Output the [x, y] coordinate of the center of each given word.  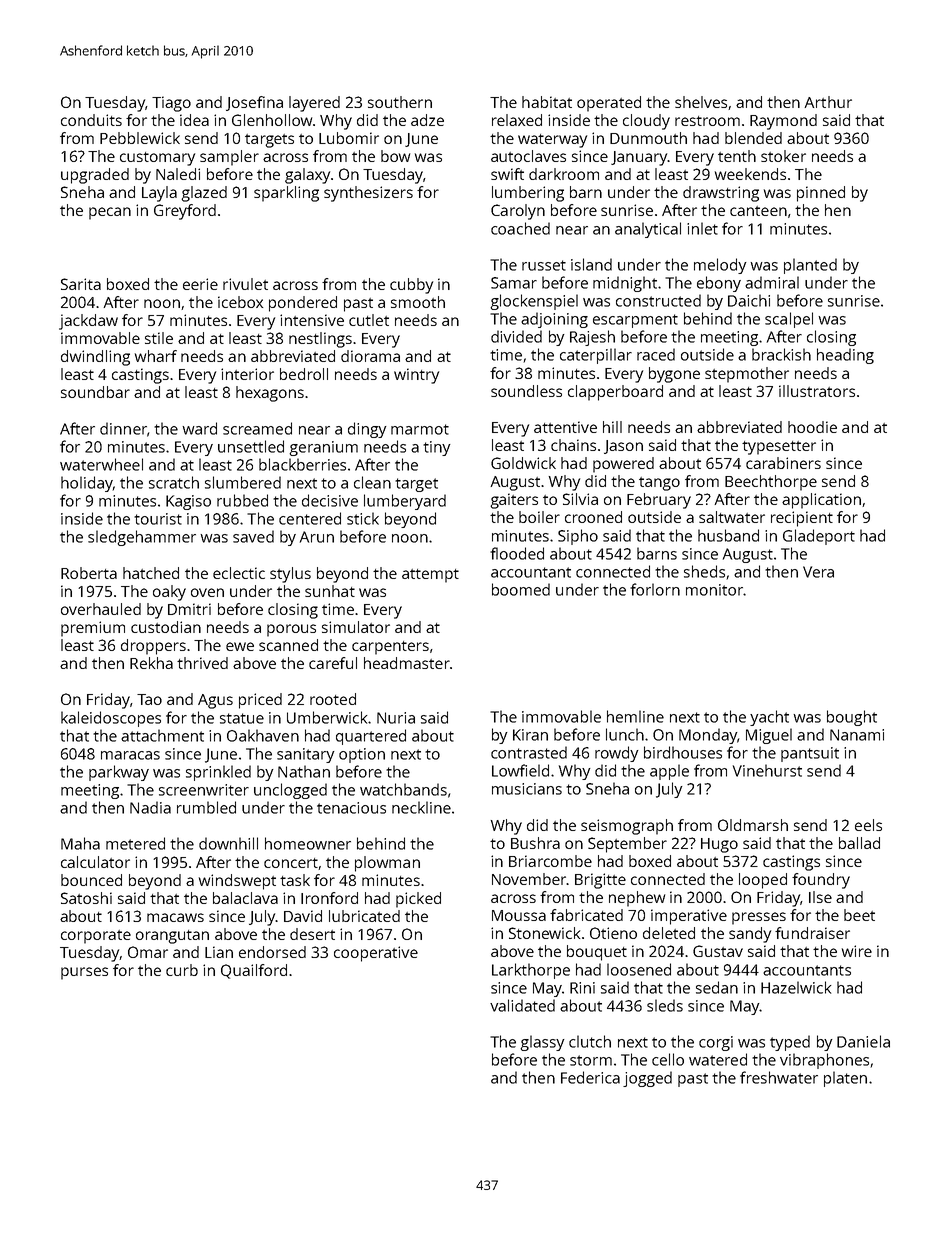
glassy [542, 1043]
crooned [593, 517]
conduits [91, 120]
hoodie [812, 427]
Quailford [254, 971]
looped [763, 881]
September [627, 845]
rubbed [242, 500]
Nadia [150, 807]
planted [810, 266]
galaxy [307, 176]
